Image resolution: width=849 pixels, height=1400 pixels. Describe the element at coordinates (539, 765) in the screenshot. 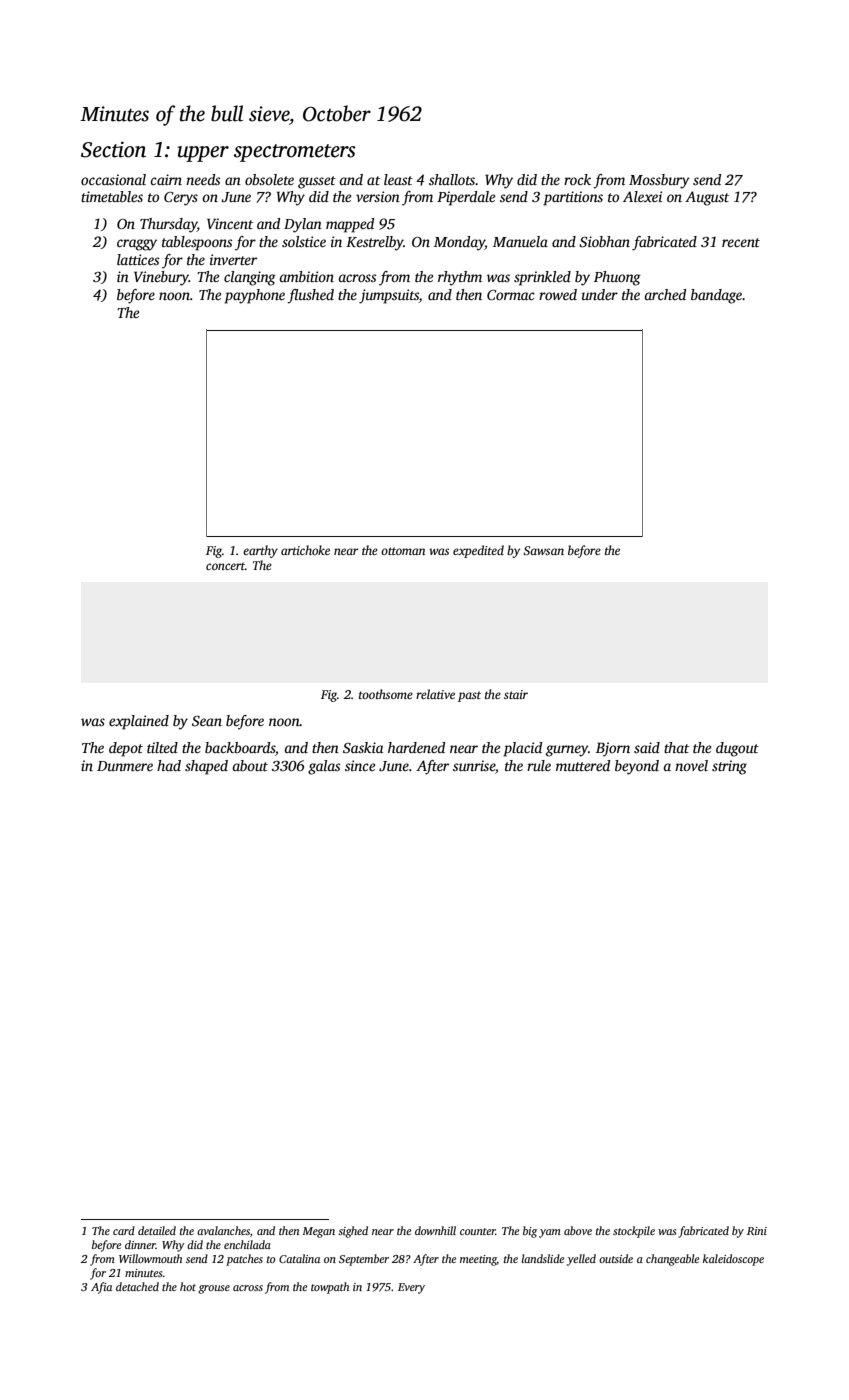

I see `rule` at that location.
